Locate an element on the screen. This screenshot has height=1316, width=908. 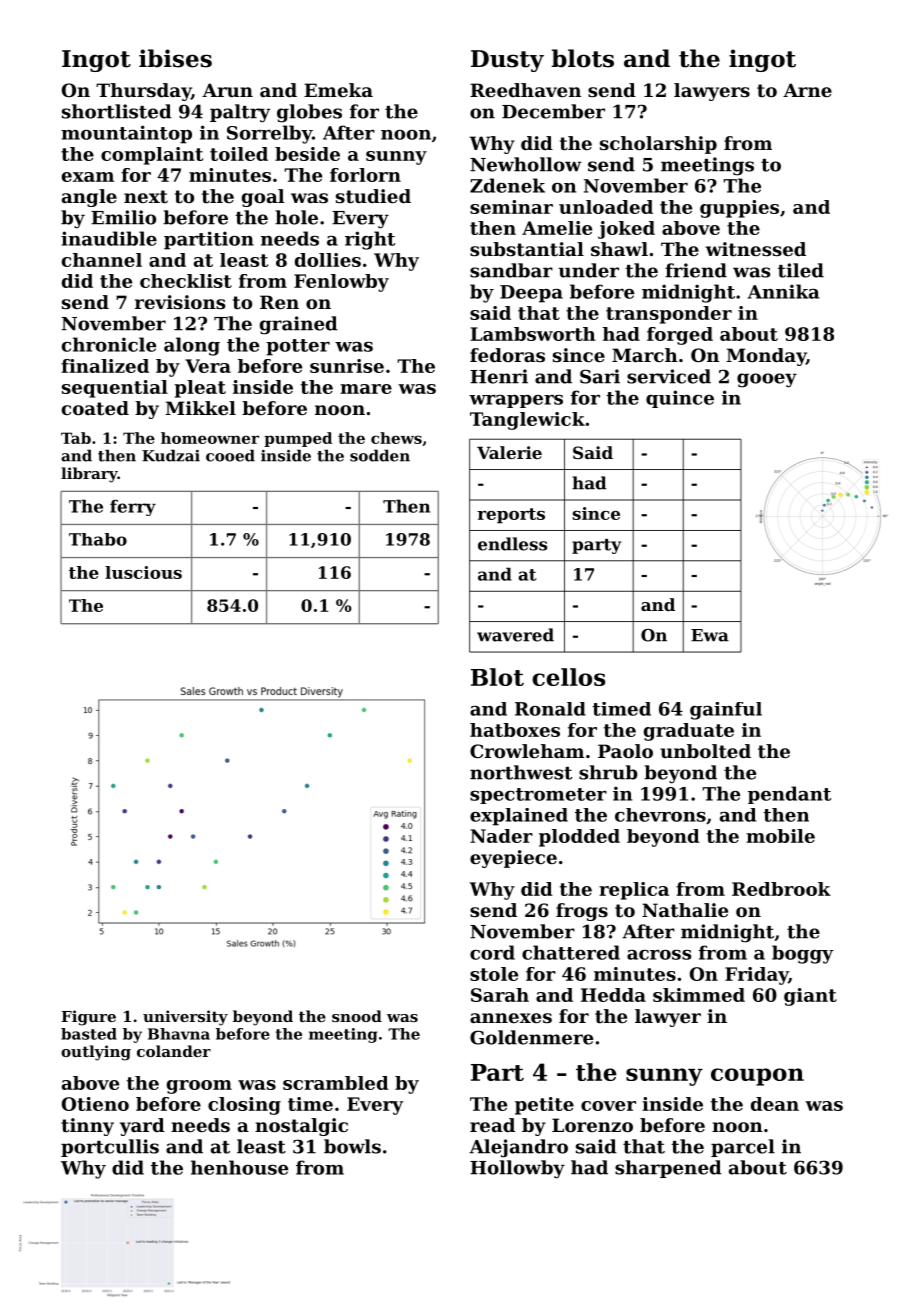
Nader is located at coordinates (501, 836).
